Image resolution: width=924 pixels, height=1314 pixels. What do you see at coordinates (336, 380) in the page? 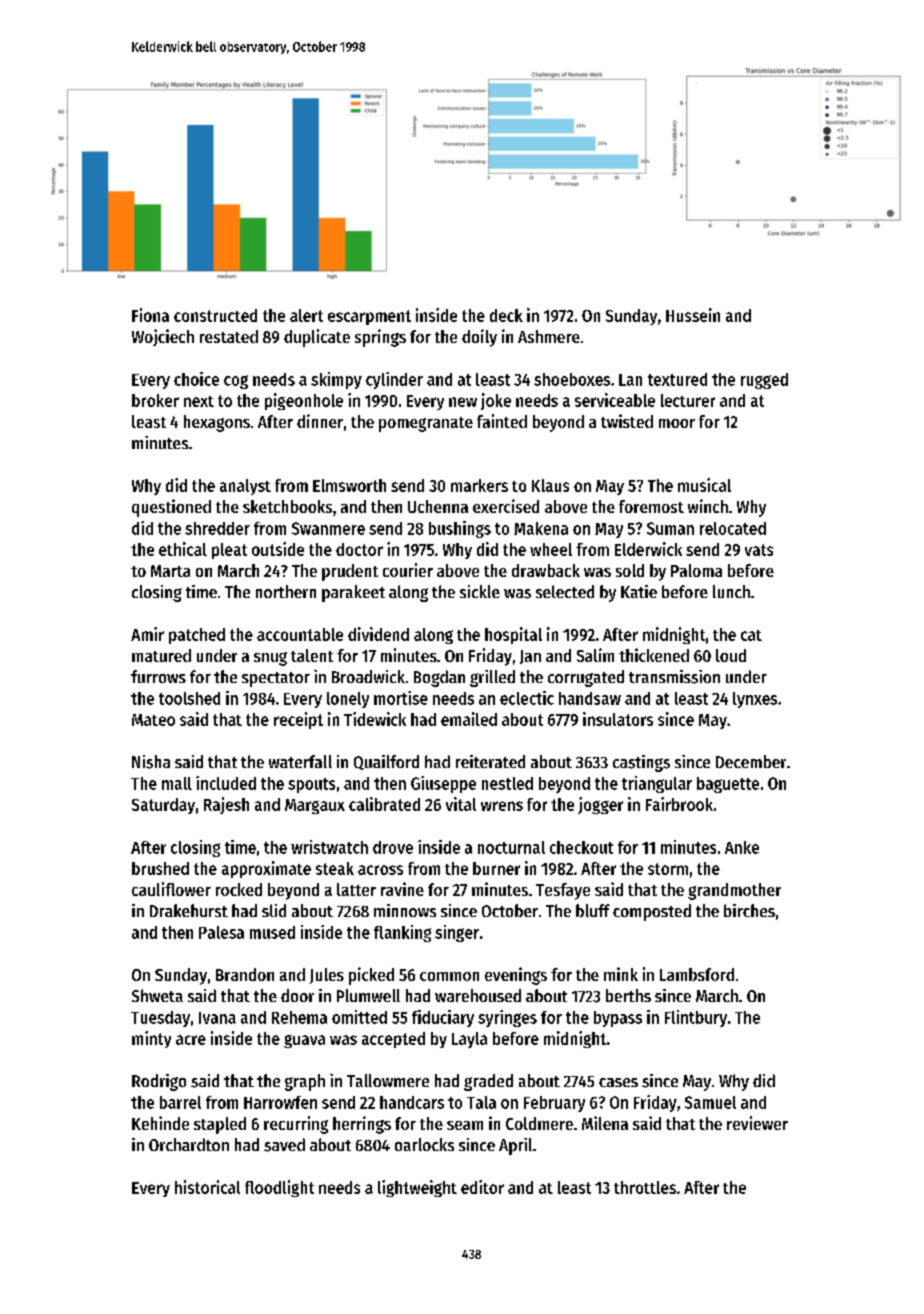
I see `skimpy` at bounding box center [336, 380].
